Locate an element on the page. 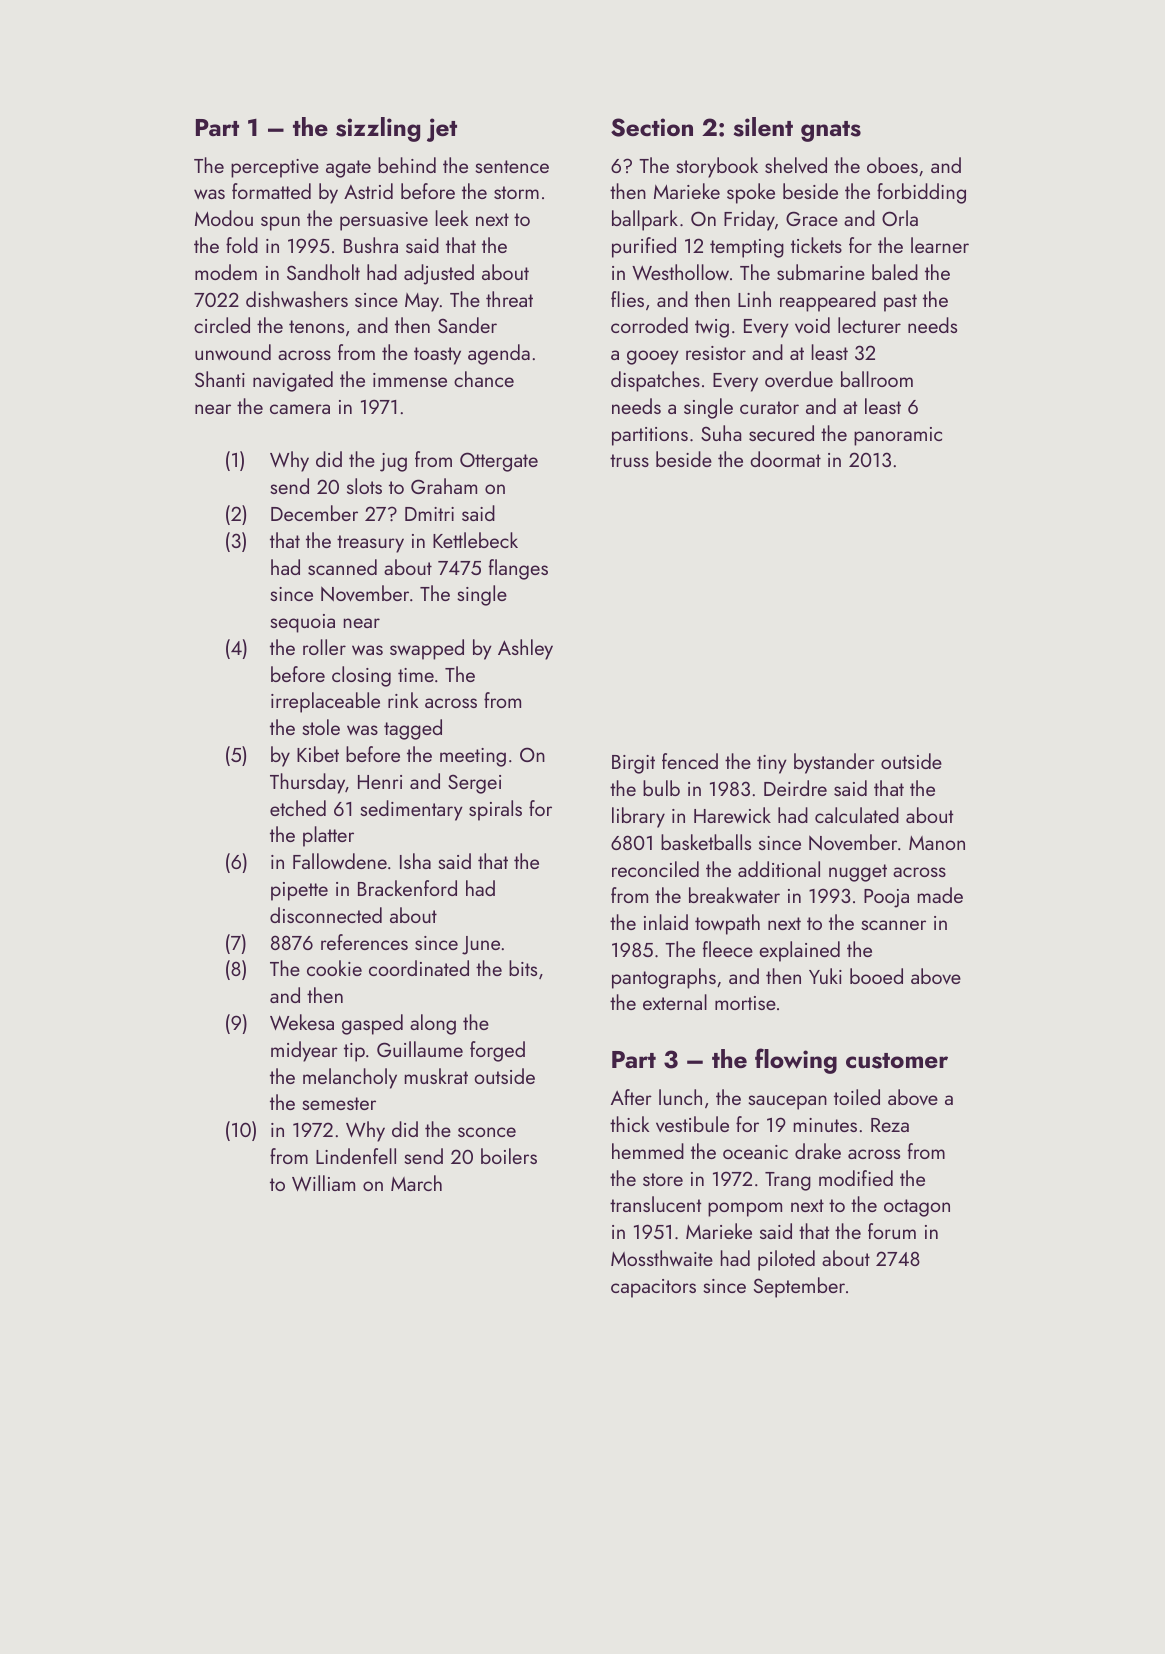 This image has width=1165, height=1654. forum is located at coordinates (892, 1231).
